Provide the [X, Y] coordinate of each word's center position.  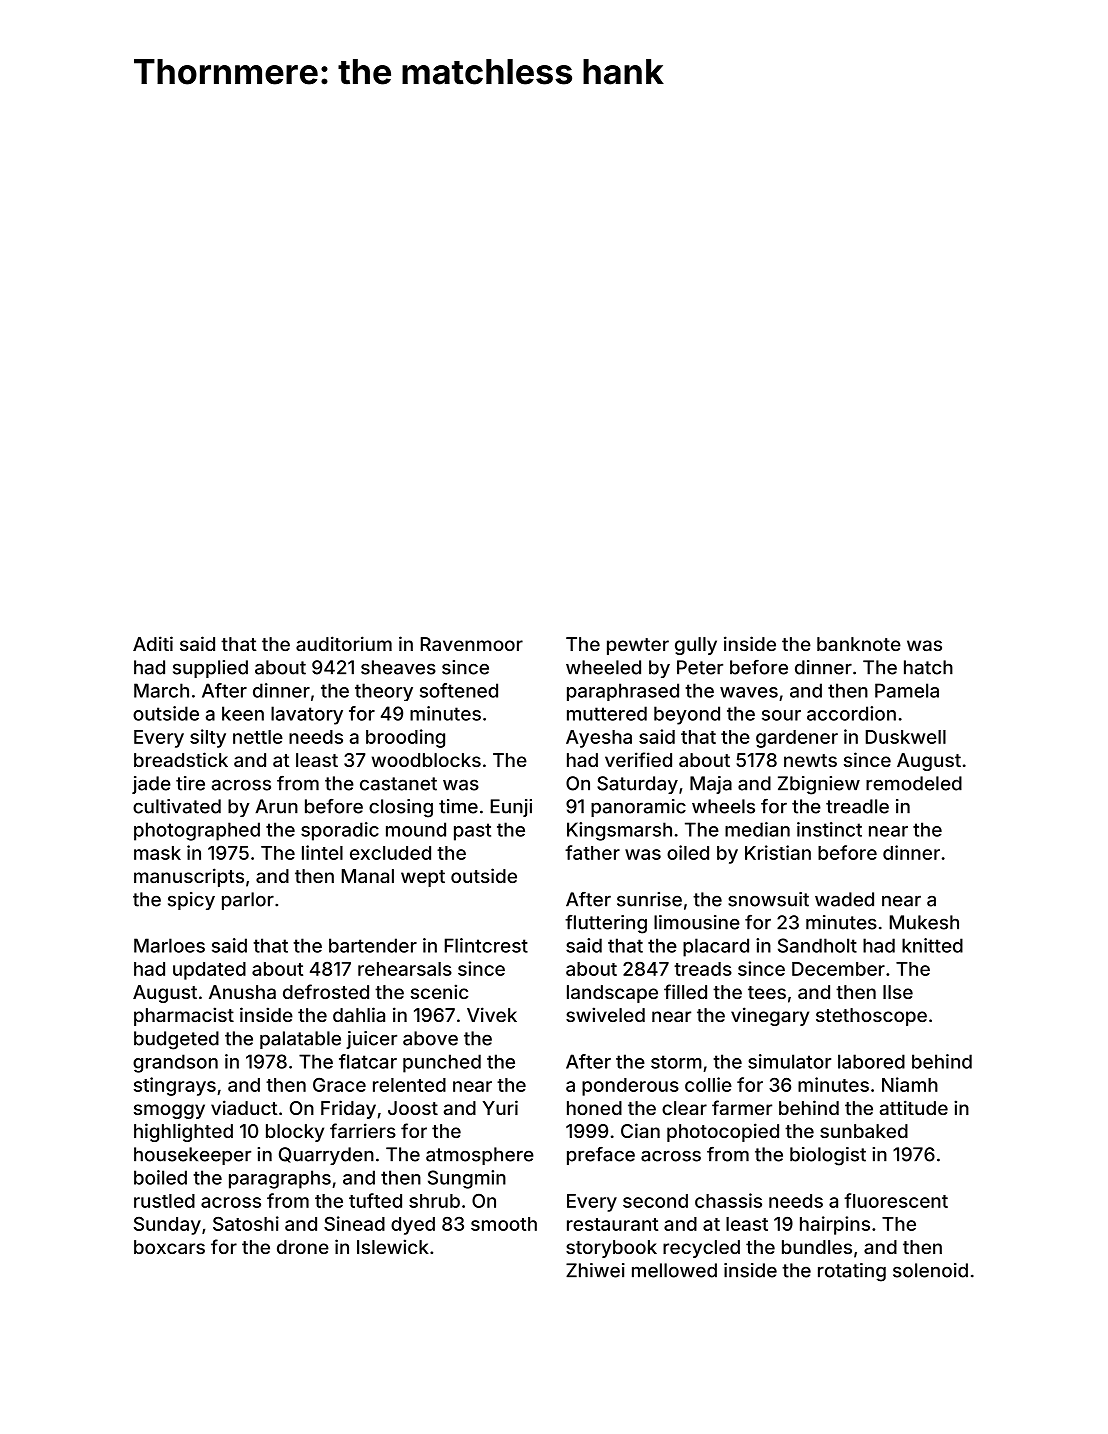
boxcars [169, 1247]
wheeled [603, 667]
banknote [859, 644]
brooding [405, 738]
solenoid [930, 1270]
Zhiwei [595, 1270]
